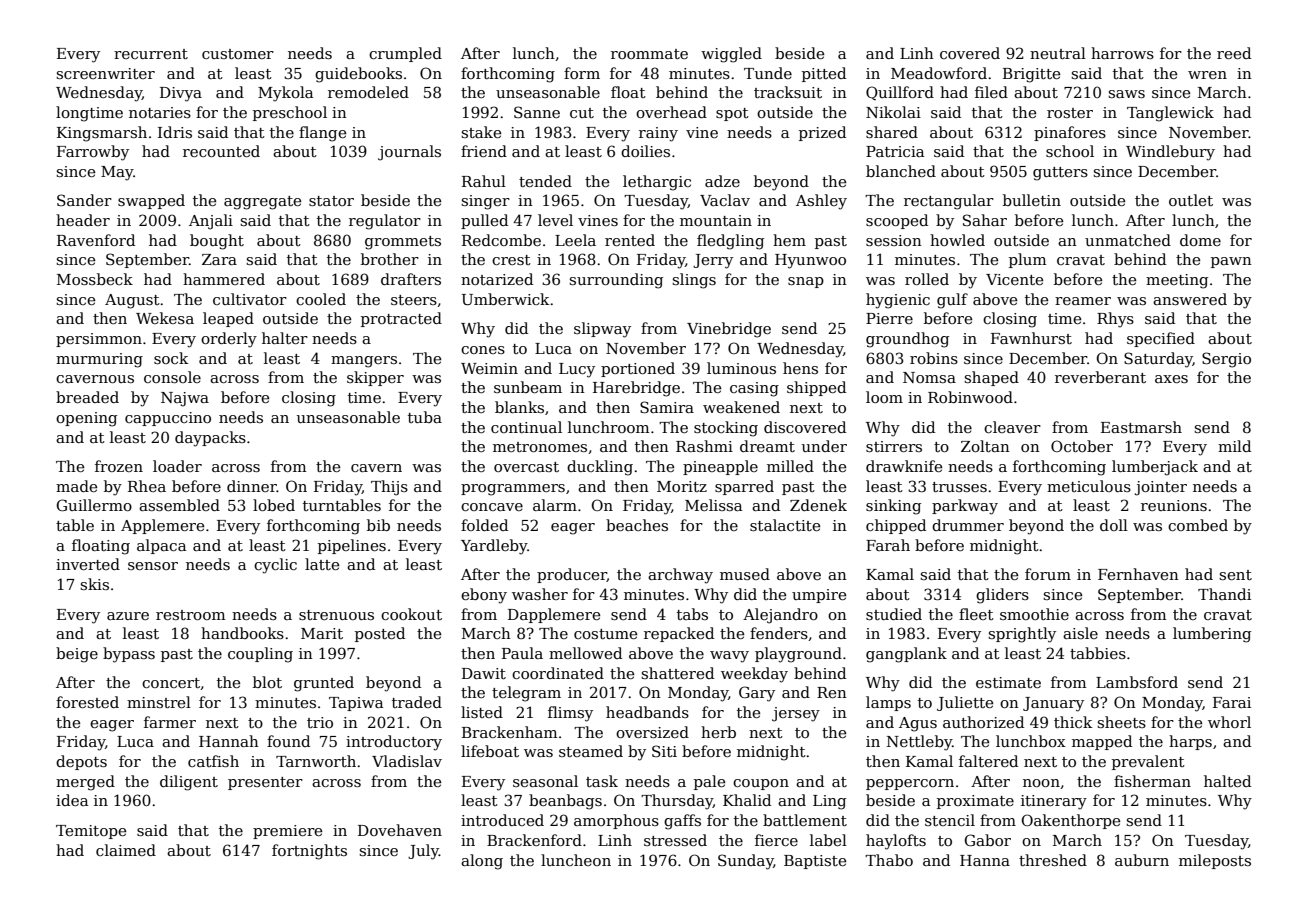 The image size is (1308, 924). I want to click on grunted, so click(324, 684).
